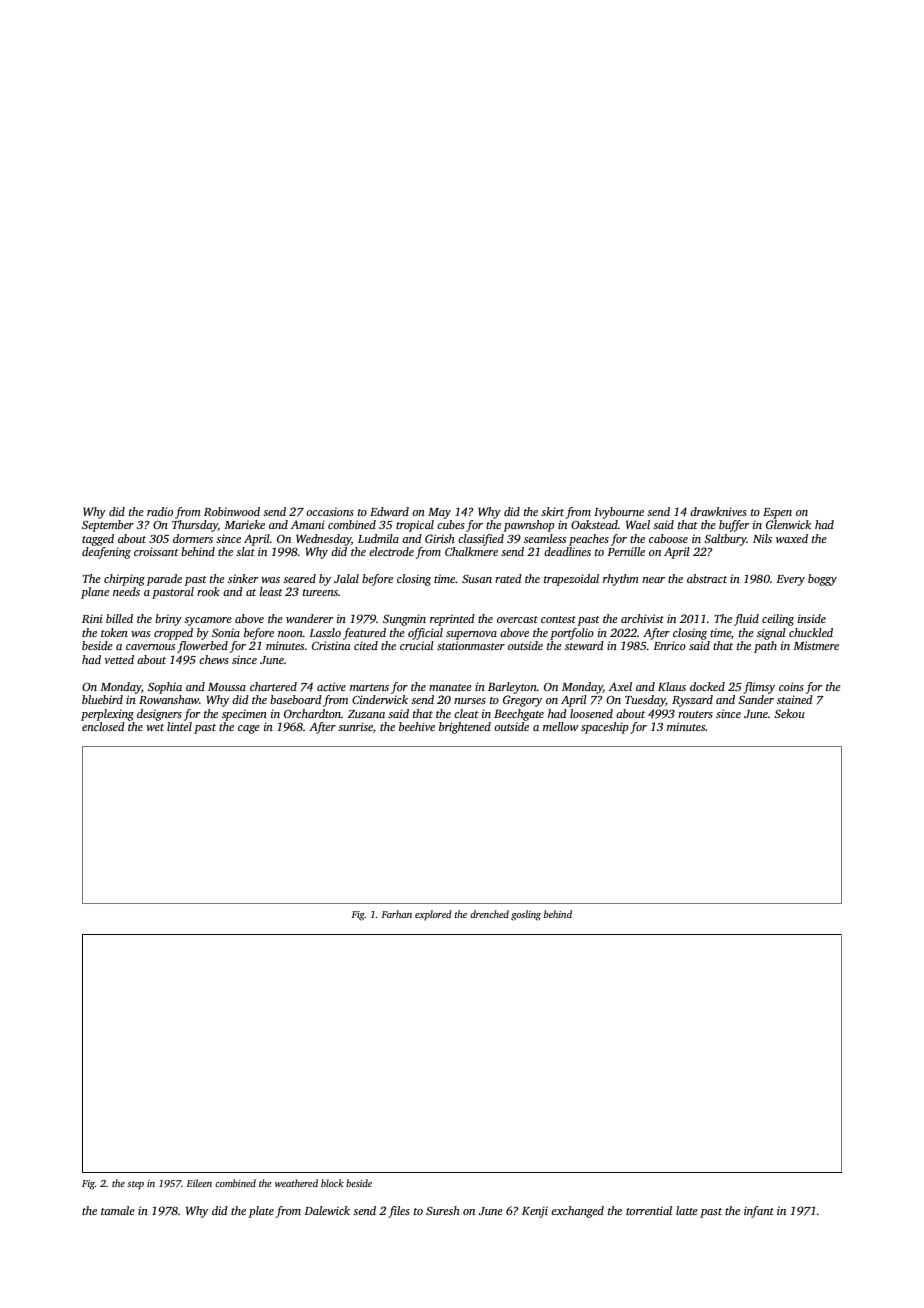 The width and height of the document is (924, 1308). I want to click on drenched, so click(489, 914).
